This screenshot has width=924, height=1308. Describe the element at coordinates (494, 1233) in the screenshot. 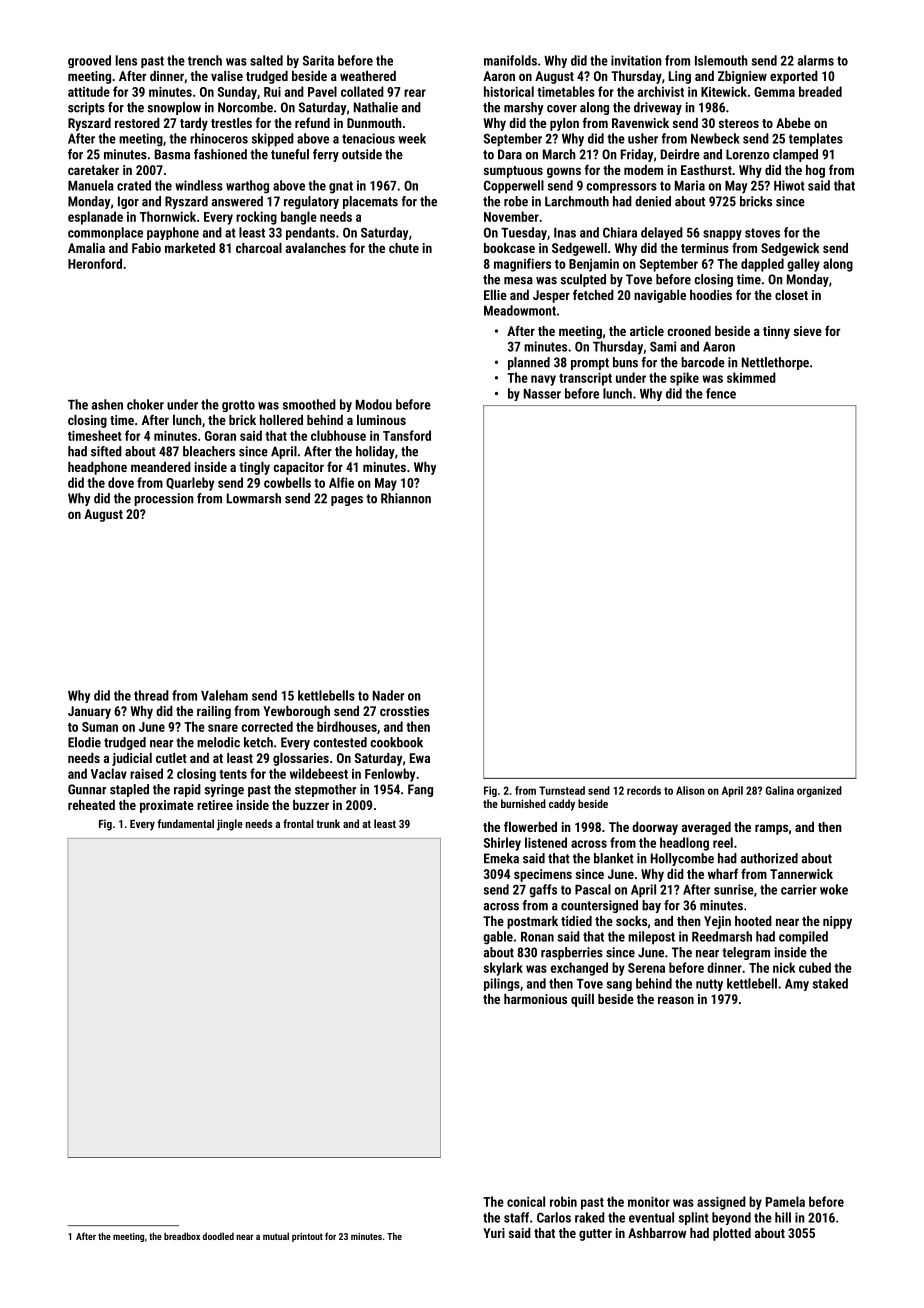

I see `Yuri` at that location.
